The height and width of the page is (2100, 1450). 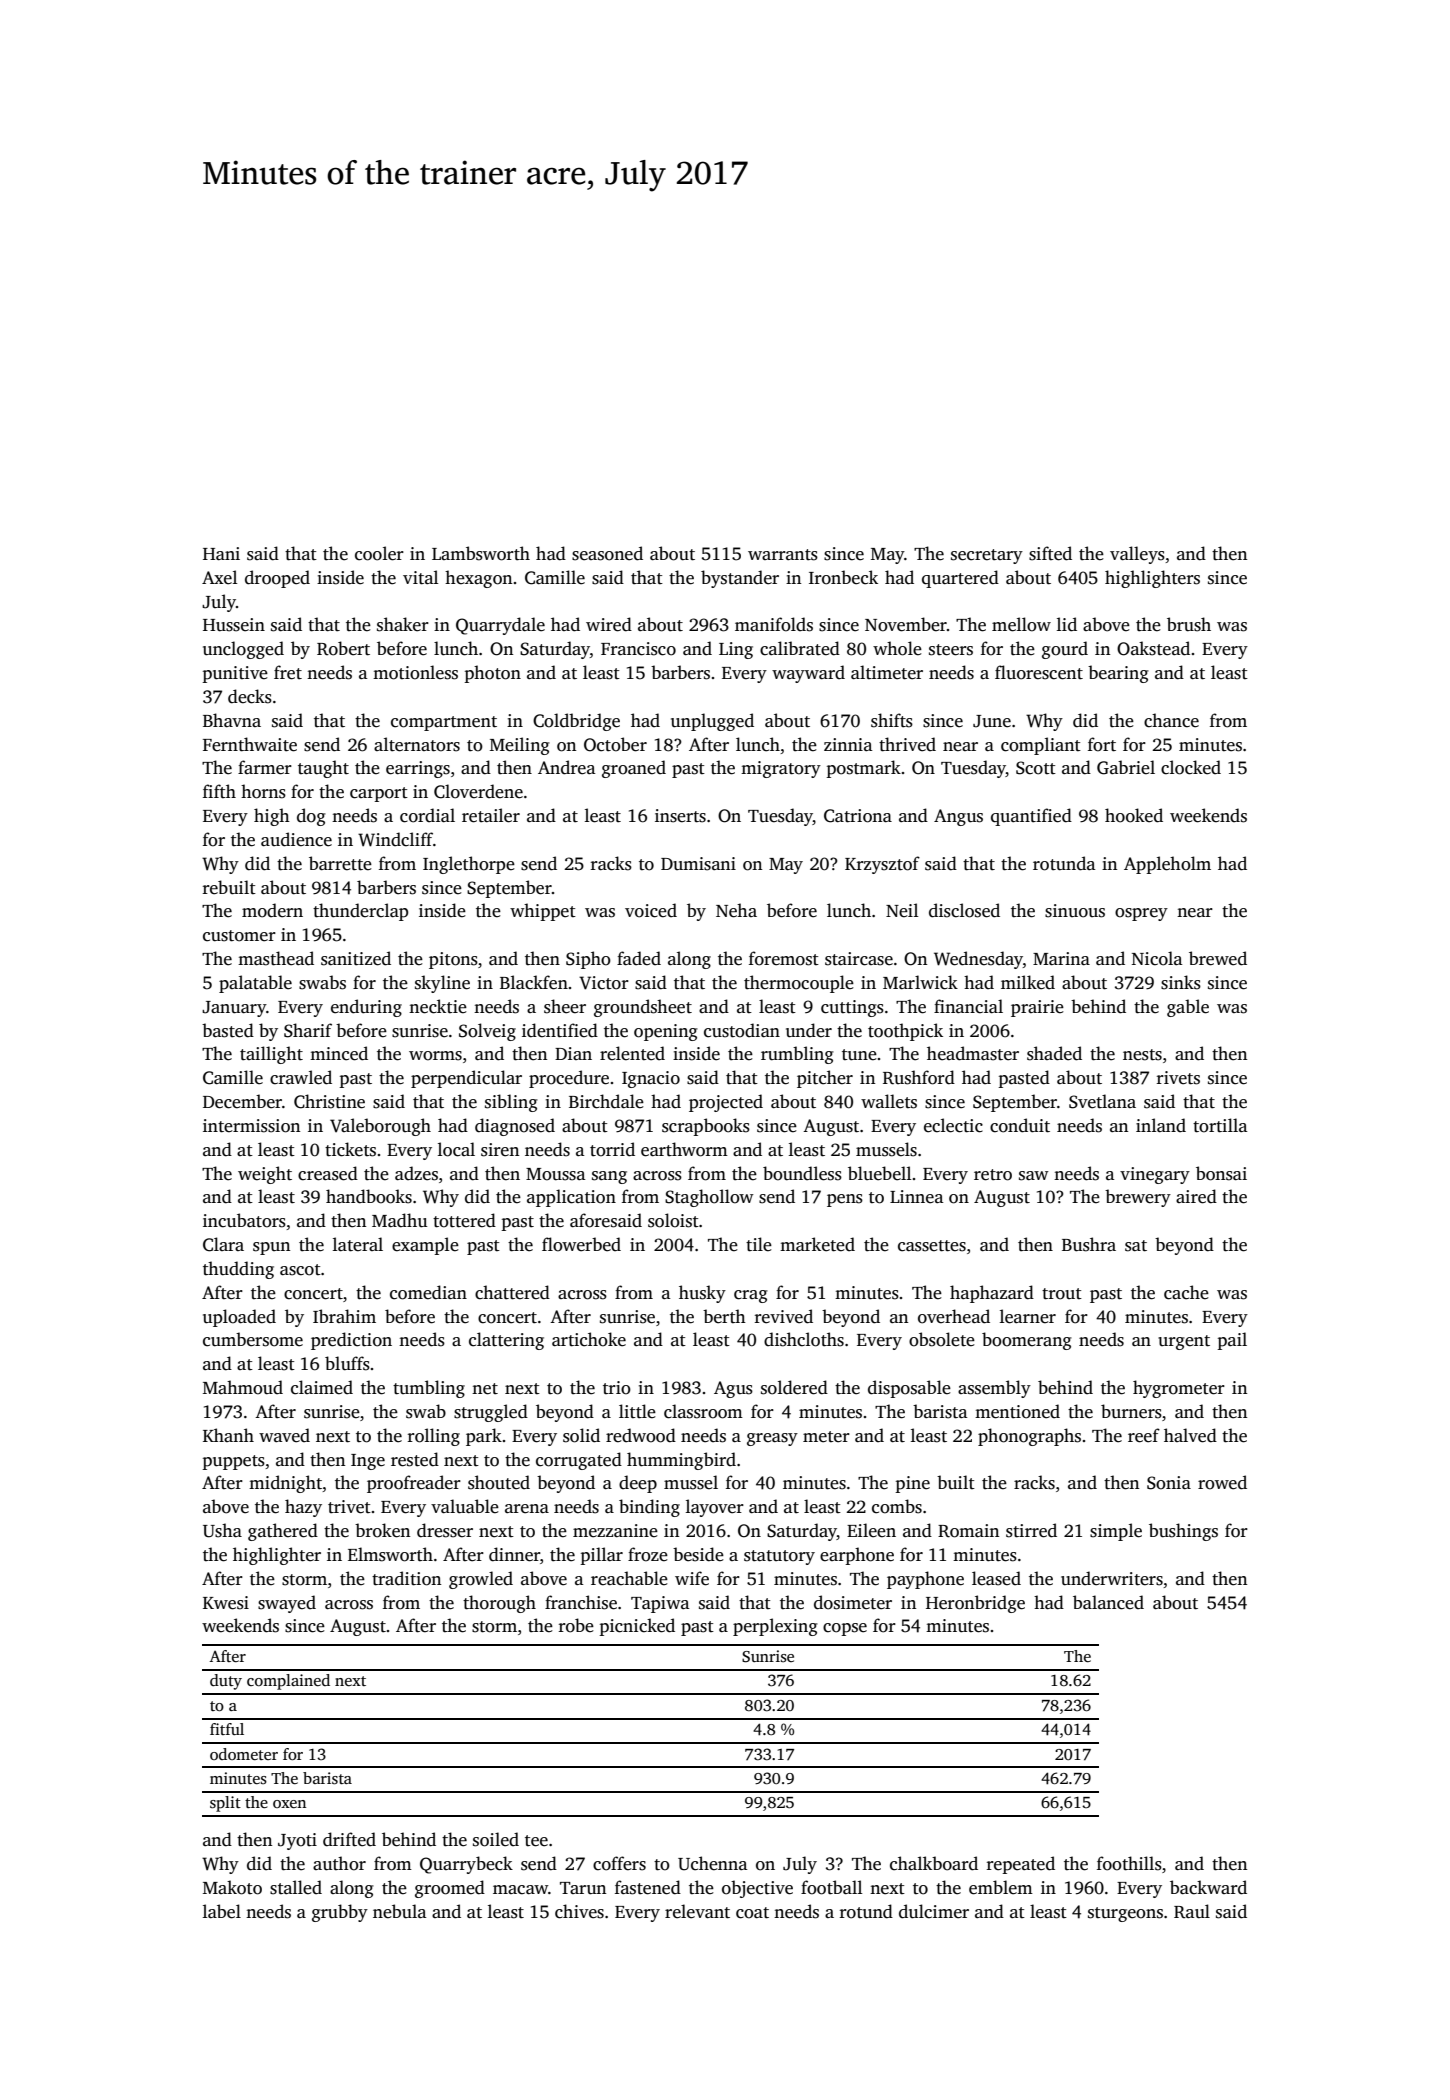 What do you see at coordinates (496, 1839) in the page?
I see `soiled` at bounding box center [496, 1839].
